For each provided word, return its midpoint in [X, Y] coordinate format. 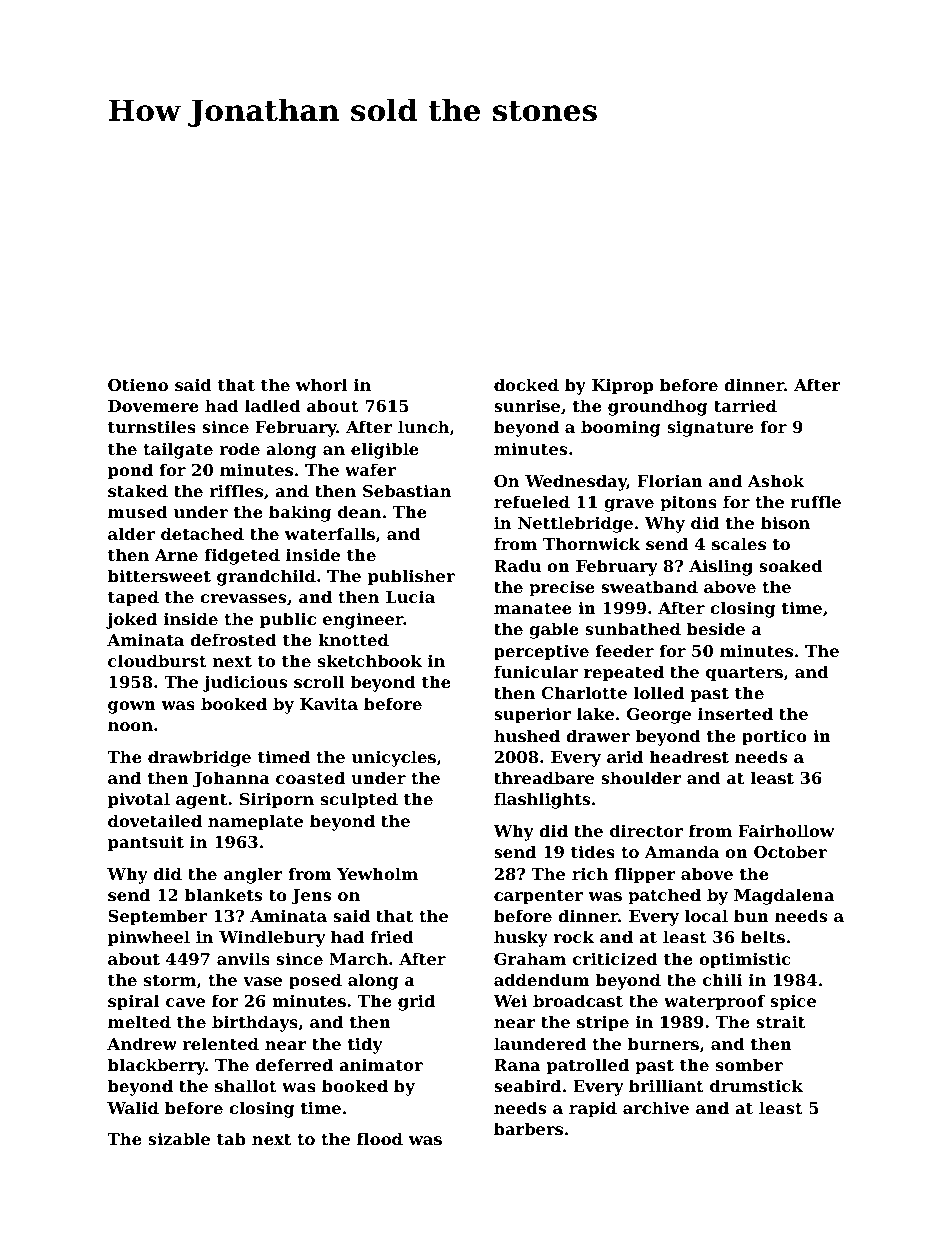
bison [785, 522]
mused [138, 511]
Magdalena [784, 896]
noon [130, 726]
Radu [517, 565]
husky [521, 938]
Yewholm [377, 873]
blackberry [157, 1066]
